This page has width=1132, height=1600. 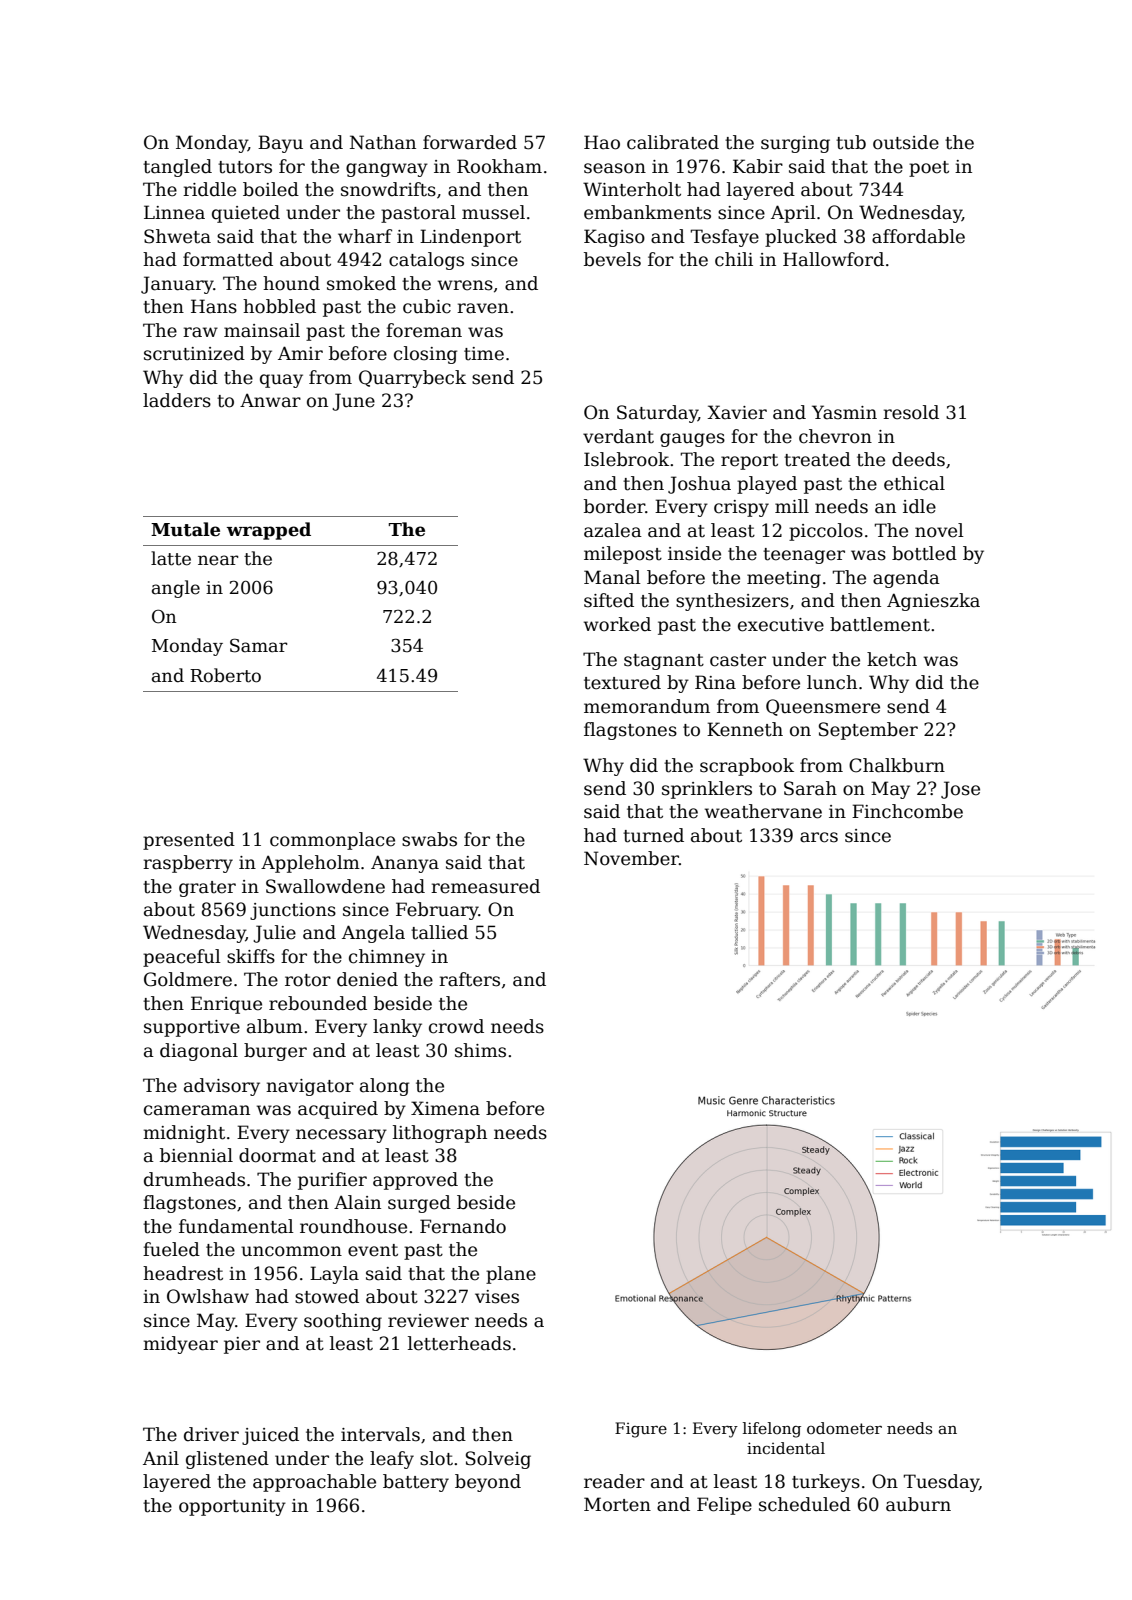 What do you see at coordinates (614, 238) in the page?
I see `Kagiso` at bounding box center [614, 238].
